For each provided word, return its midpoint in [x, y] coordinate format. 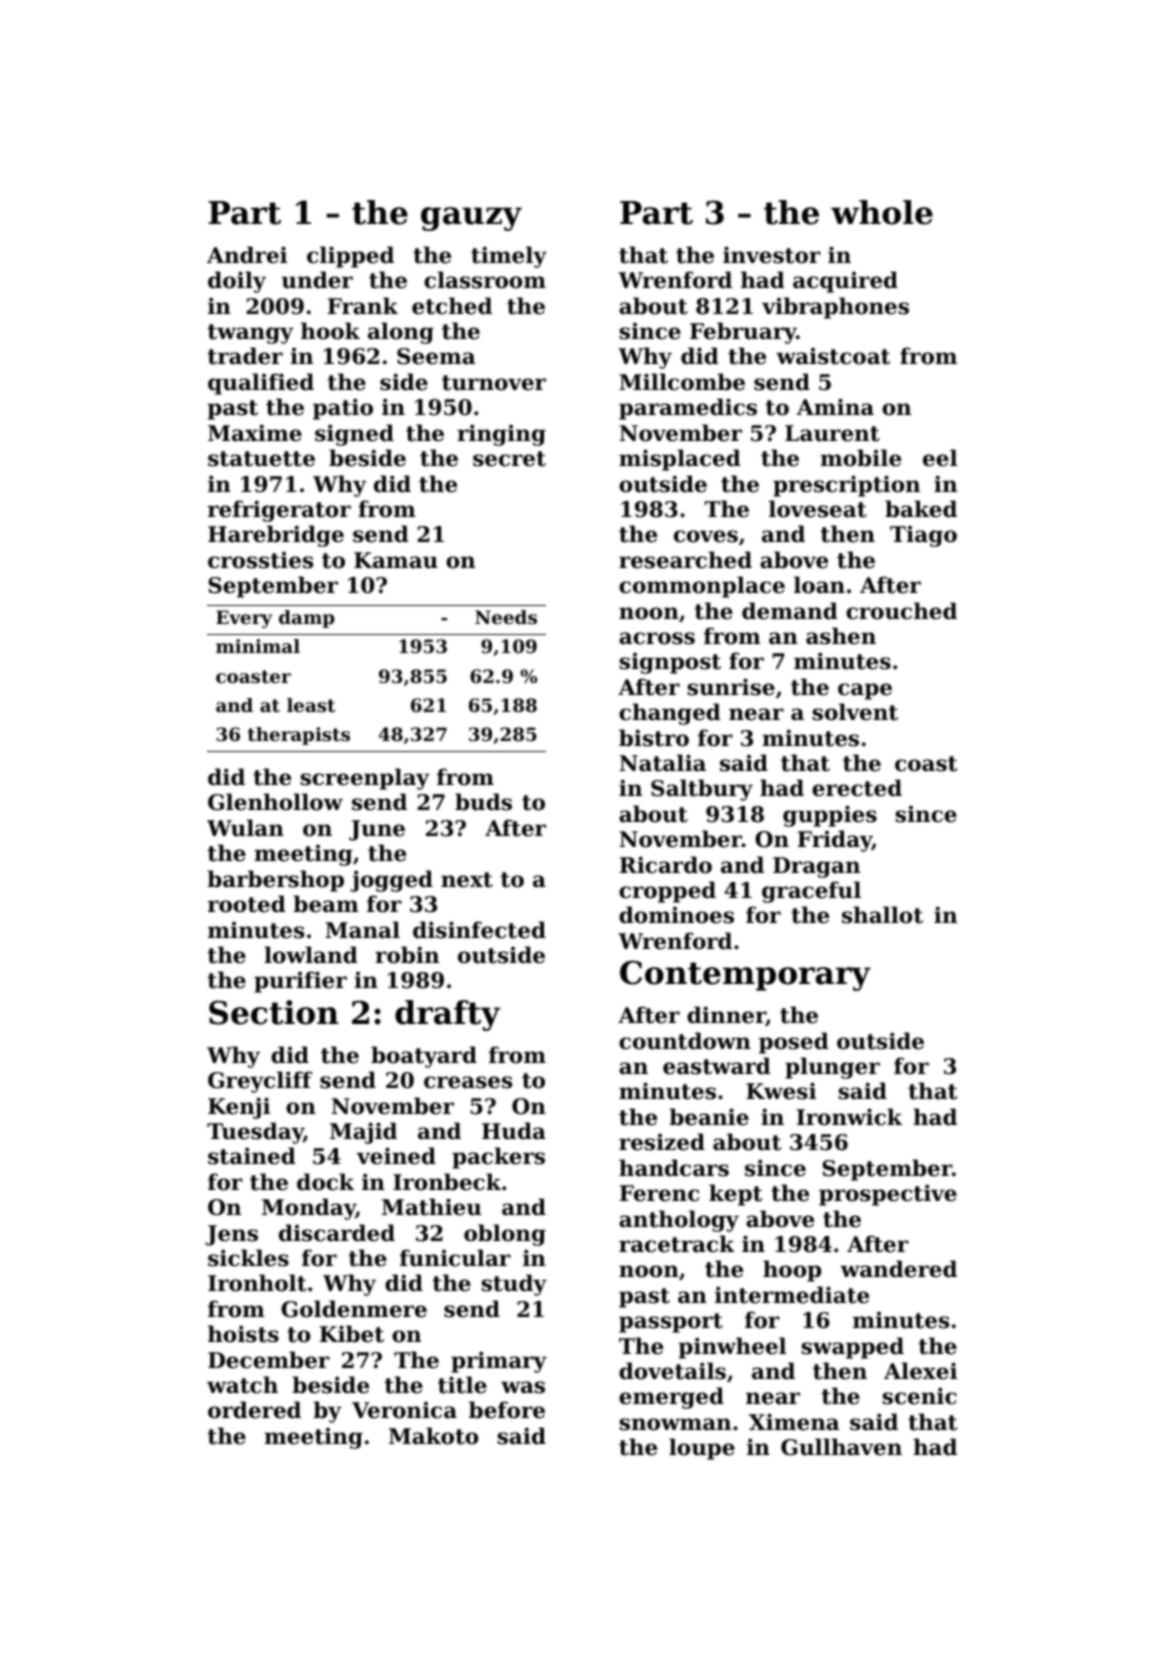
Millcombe [682, 382]
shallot [882, 915]
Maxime [255, 433]
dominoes [676, 915]
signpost [670, 663]
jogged [391, 881]
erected [857, 788]
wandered [898, 1269]
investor [772, 255]
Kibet [352, 1334]
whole [882, 212]
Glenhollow [275, 802]
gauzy [471, 219]
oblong [505, 1235]
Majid [363, 1133]
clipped [350, 257]
